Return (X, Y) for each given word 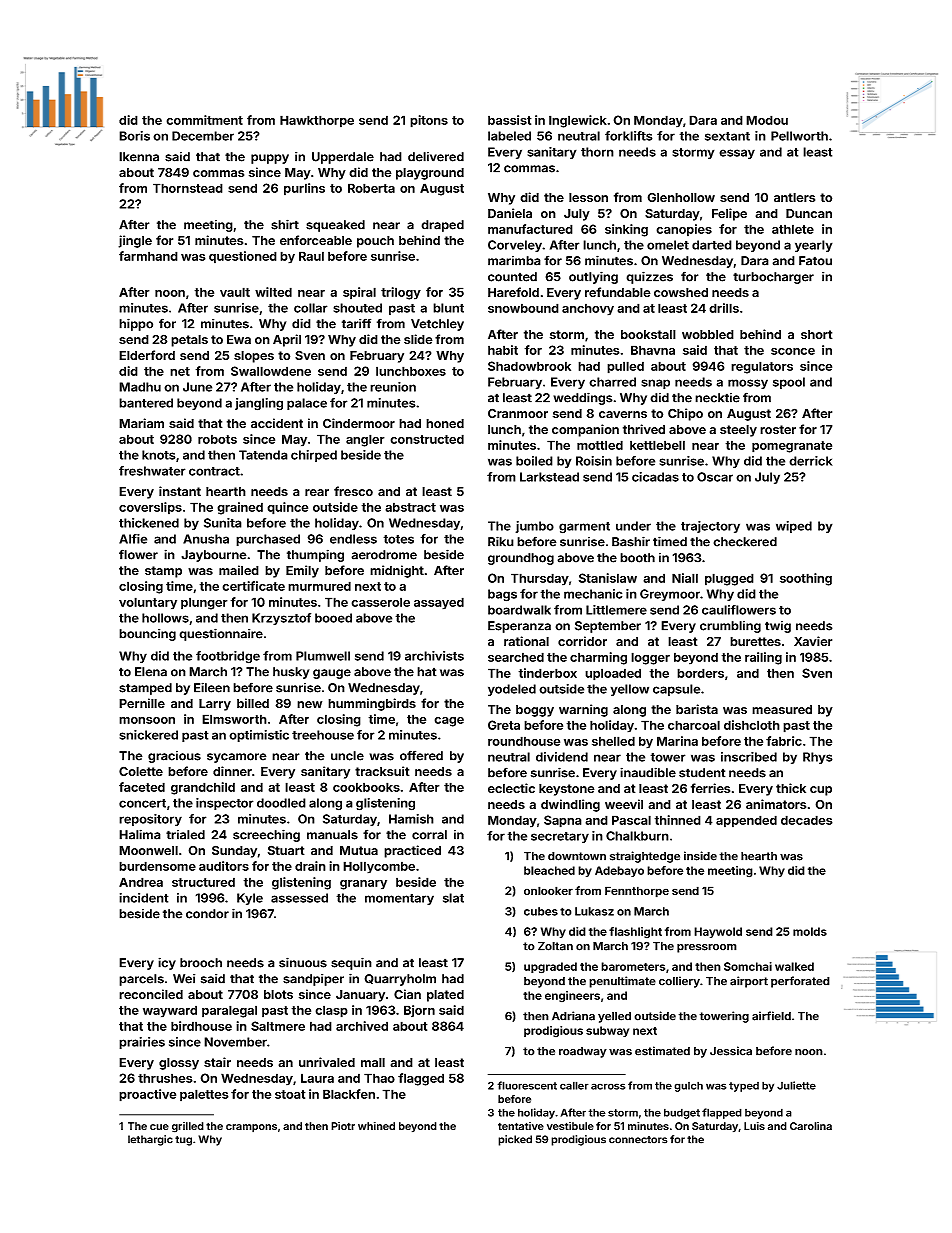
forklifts (629, 136)
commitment (204, 120)
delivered (436, 157)
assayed (439, 603)
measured (782, 709)
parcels (141, 980)
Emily (302, 571)
